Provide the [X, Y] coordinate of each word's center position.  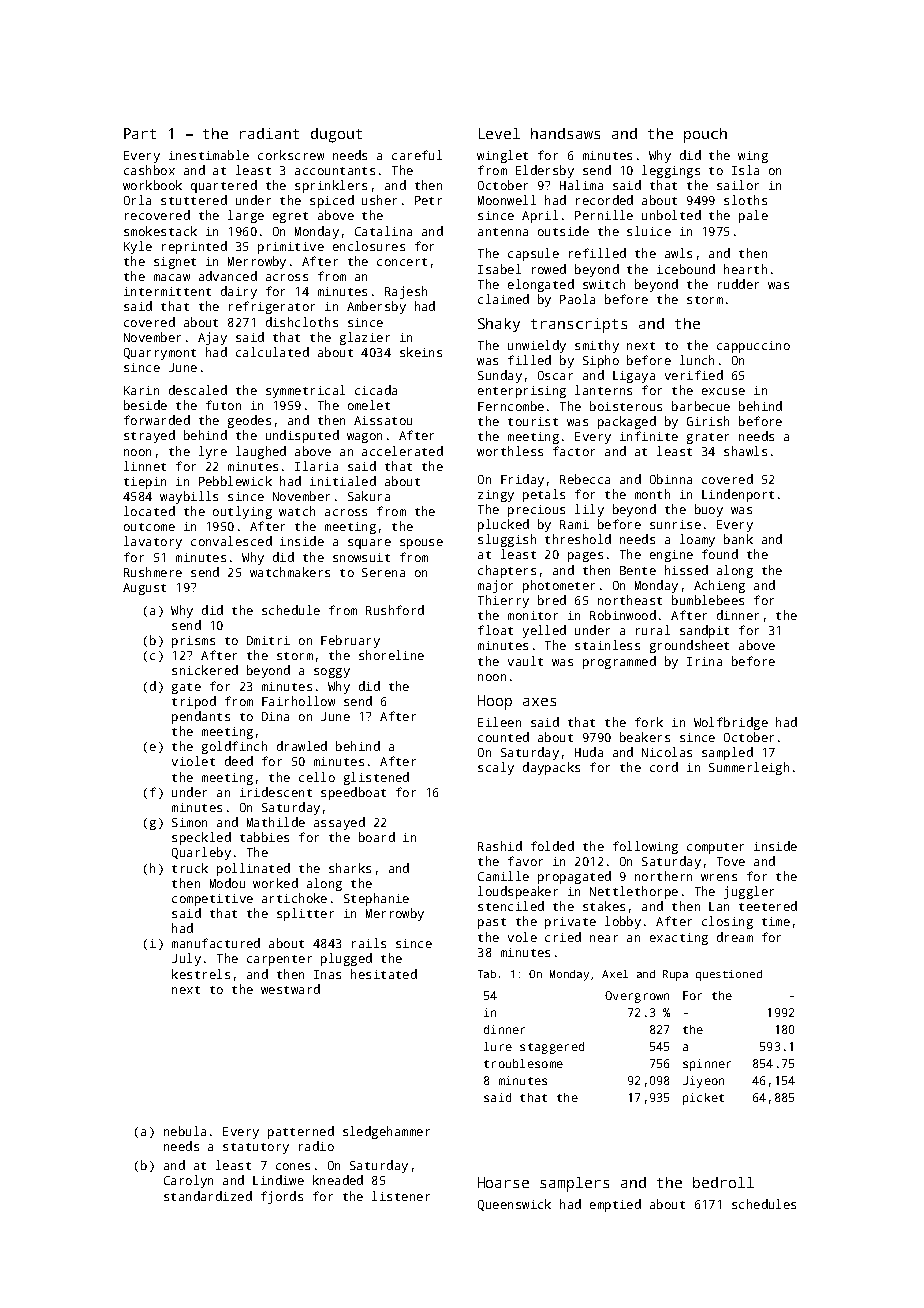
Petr [428, 200]
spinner [707, 1065]
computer [715, 848]
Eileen [499, 722]
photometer [559, 586]
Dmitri [268, 640]
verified [694, 375]
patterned [301, 1132]
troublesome [523, 1063]
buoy [709, 510]
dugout [336, 135]
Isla [745, 170]
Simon [189, 822]
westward [290, 989]
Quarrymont [160, 354]
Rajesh [406, 292]
